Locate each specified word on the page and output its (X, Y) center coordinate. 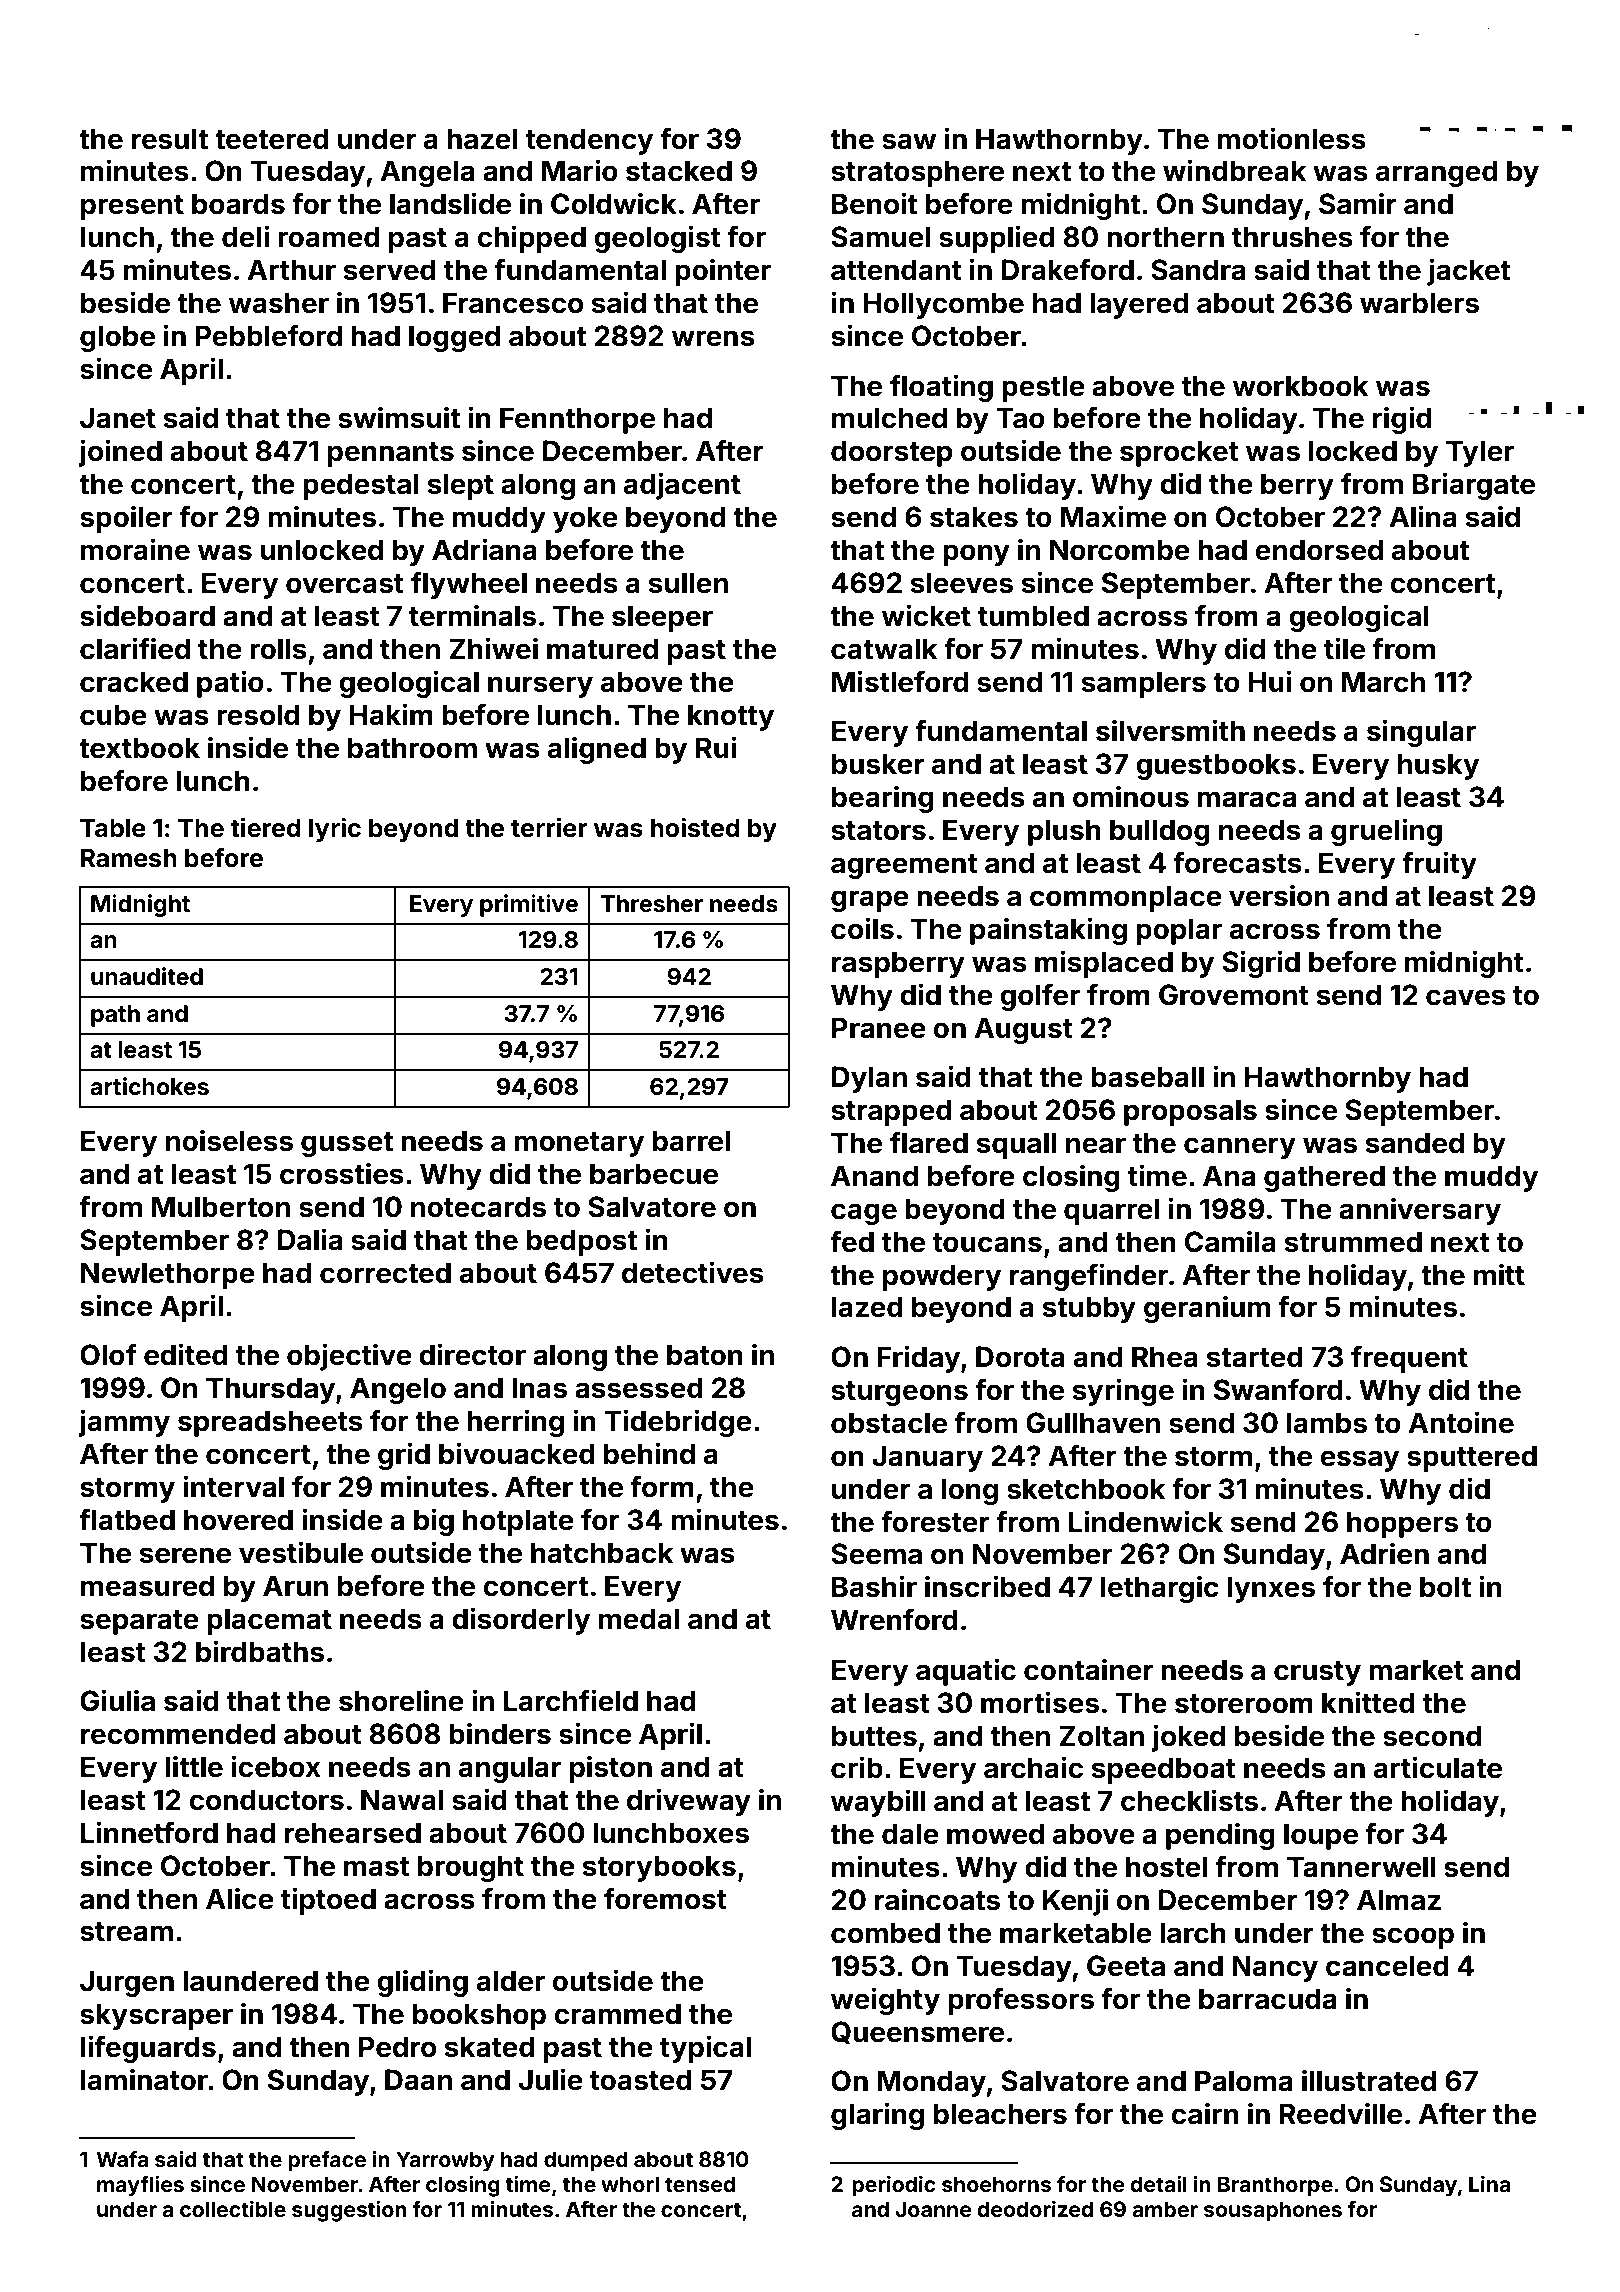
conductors (266, 1800)
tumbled (1033, 616)
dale (910, 1834)
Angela (427, 173)
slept (461, 486)
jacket (1468, 272)
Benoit (874, 203)
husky (1438, 766)
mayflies (140, 2186)
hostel (1167, 1867)
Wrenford (894, 1620)
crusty (1317, 1673)
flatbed (127, 1519)
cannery (1240, 1148)
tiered (266, 828)
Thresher (651, 904)
